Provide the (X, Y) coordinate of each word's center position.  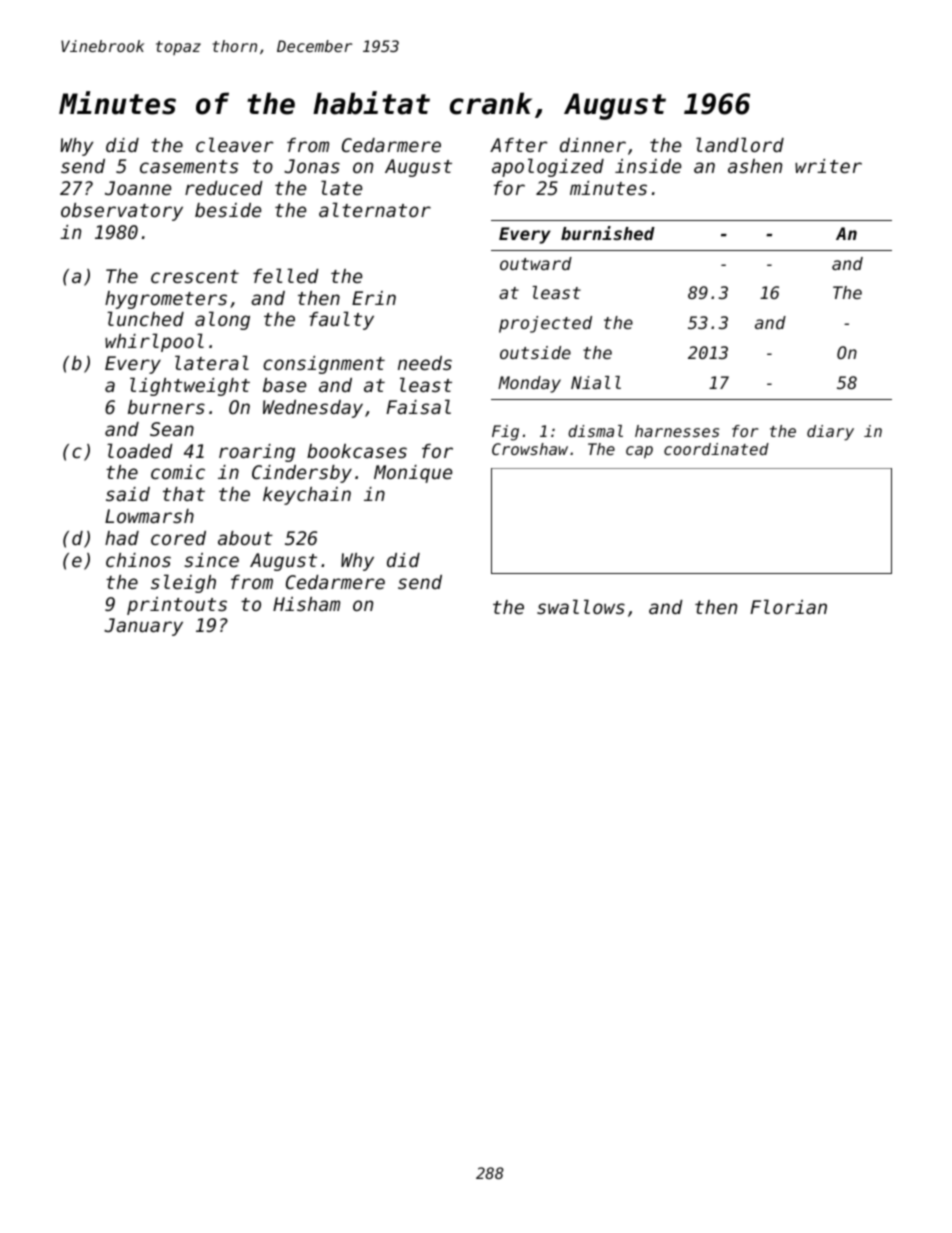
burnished (608, 233)
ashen (755, 166)
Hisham (306, 604)
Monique (413, 474)
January (143, 627)
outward (536, 263)
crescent (195, 276)
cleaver (235, 144)
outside (535, 352)
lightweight (190, 386)
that (184, 494)
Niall (596, 382)
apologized (548, 167)
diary (830, 433)
